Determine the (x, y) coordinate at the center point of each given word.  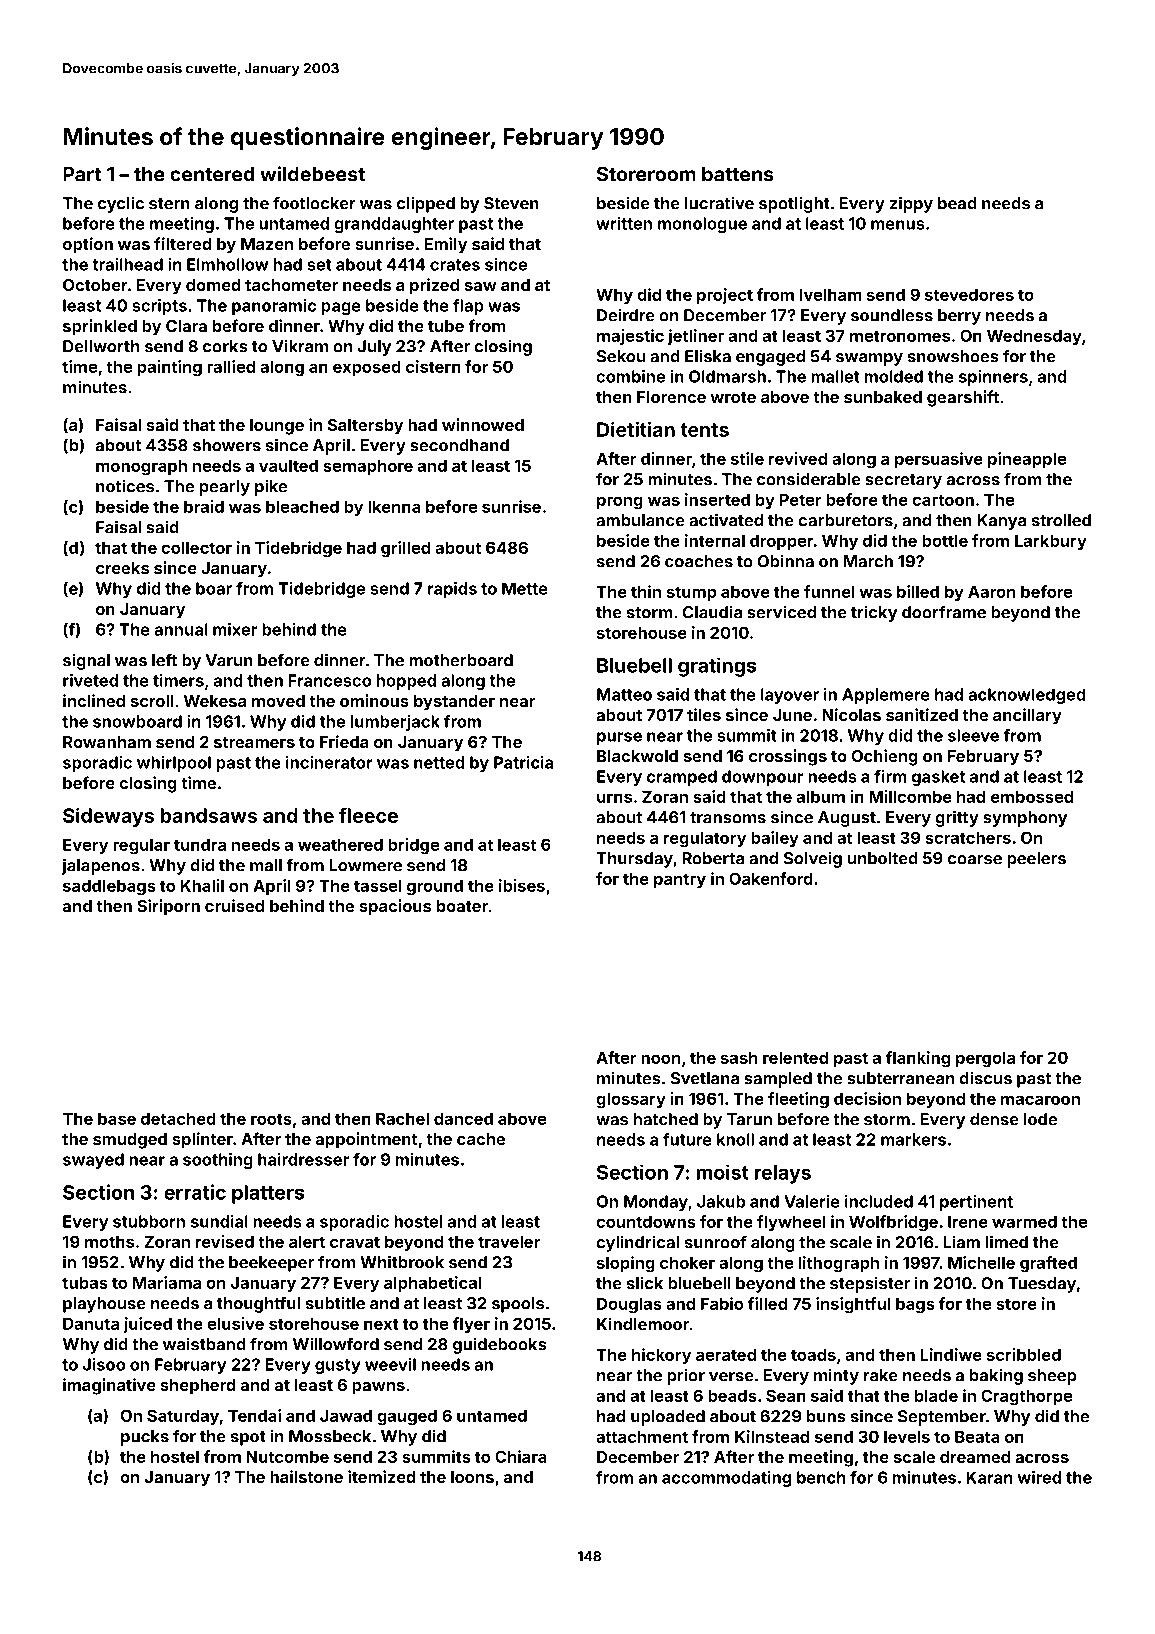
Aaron (991, 591)
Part (82, 174)
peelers (1036, 860)
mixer (235, 629)
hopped (406, 682)
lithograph (839, 1264)
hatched (666, 1119)
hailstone (306, 1476)
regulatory (705, 839)
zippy (911, 204)
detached (178, 1118)
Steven (511, 203)
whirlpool (174, 764)
